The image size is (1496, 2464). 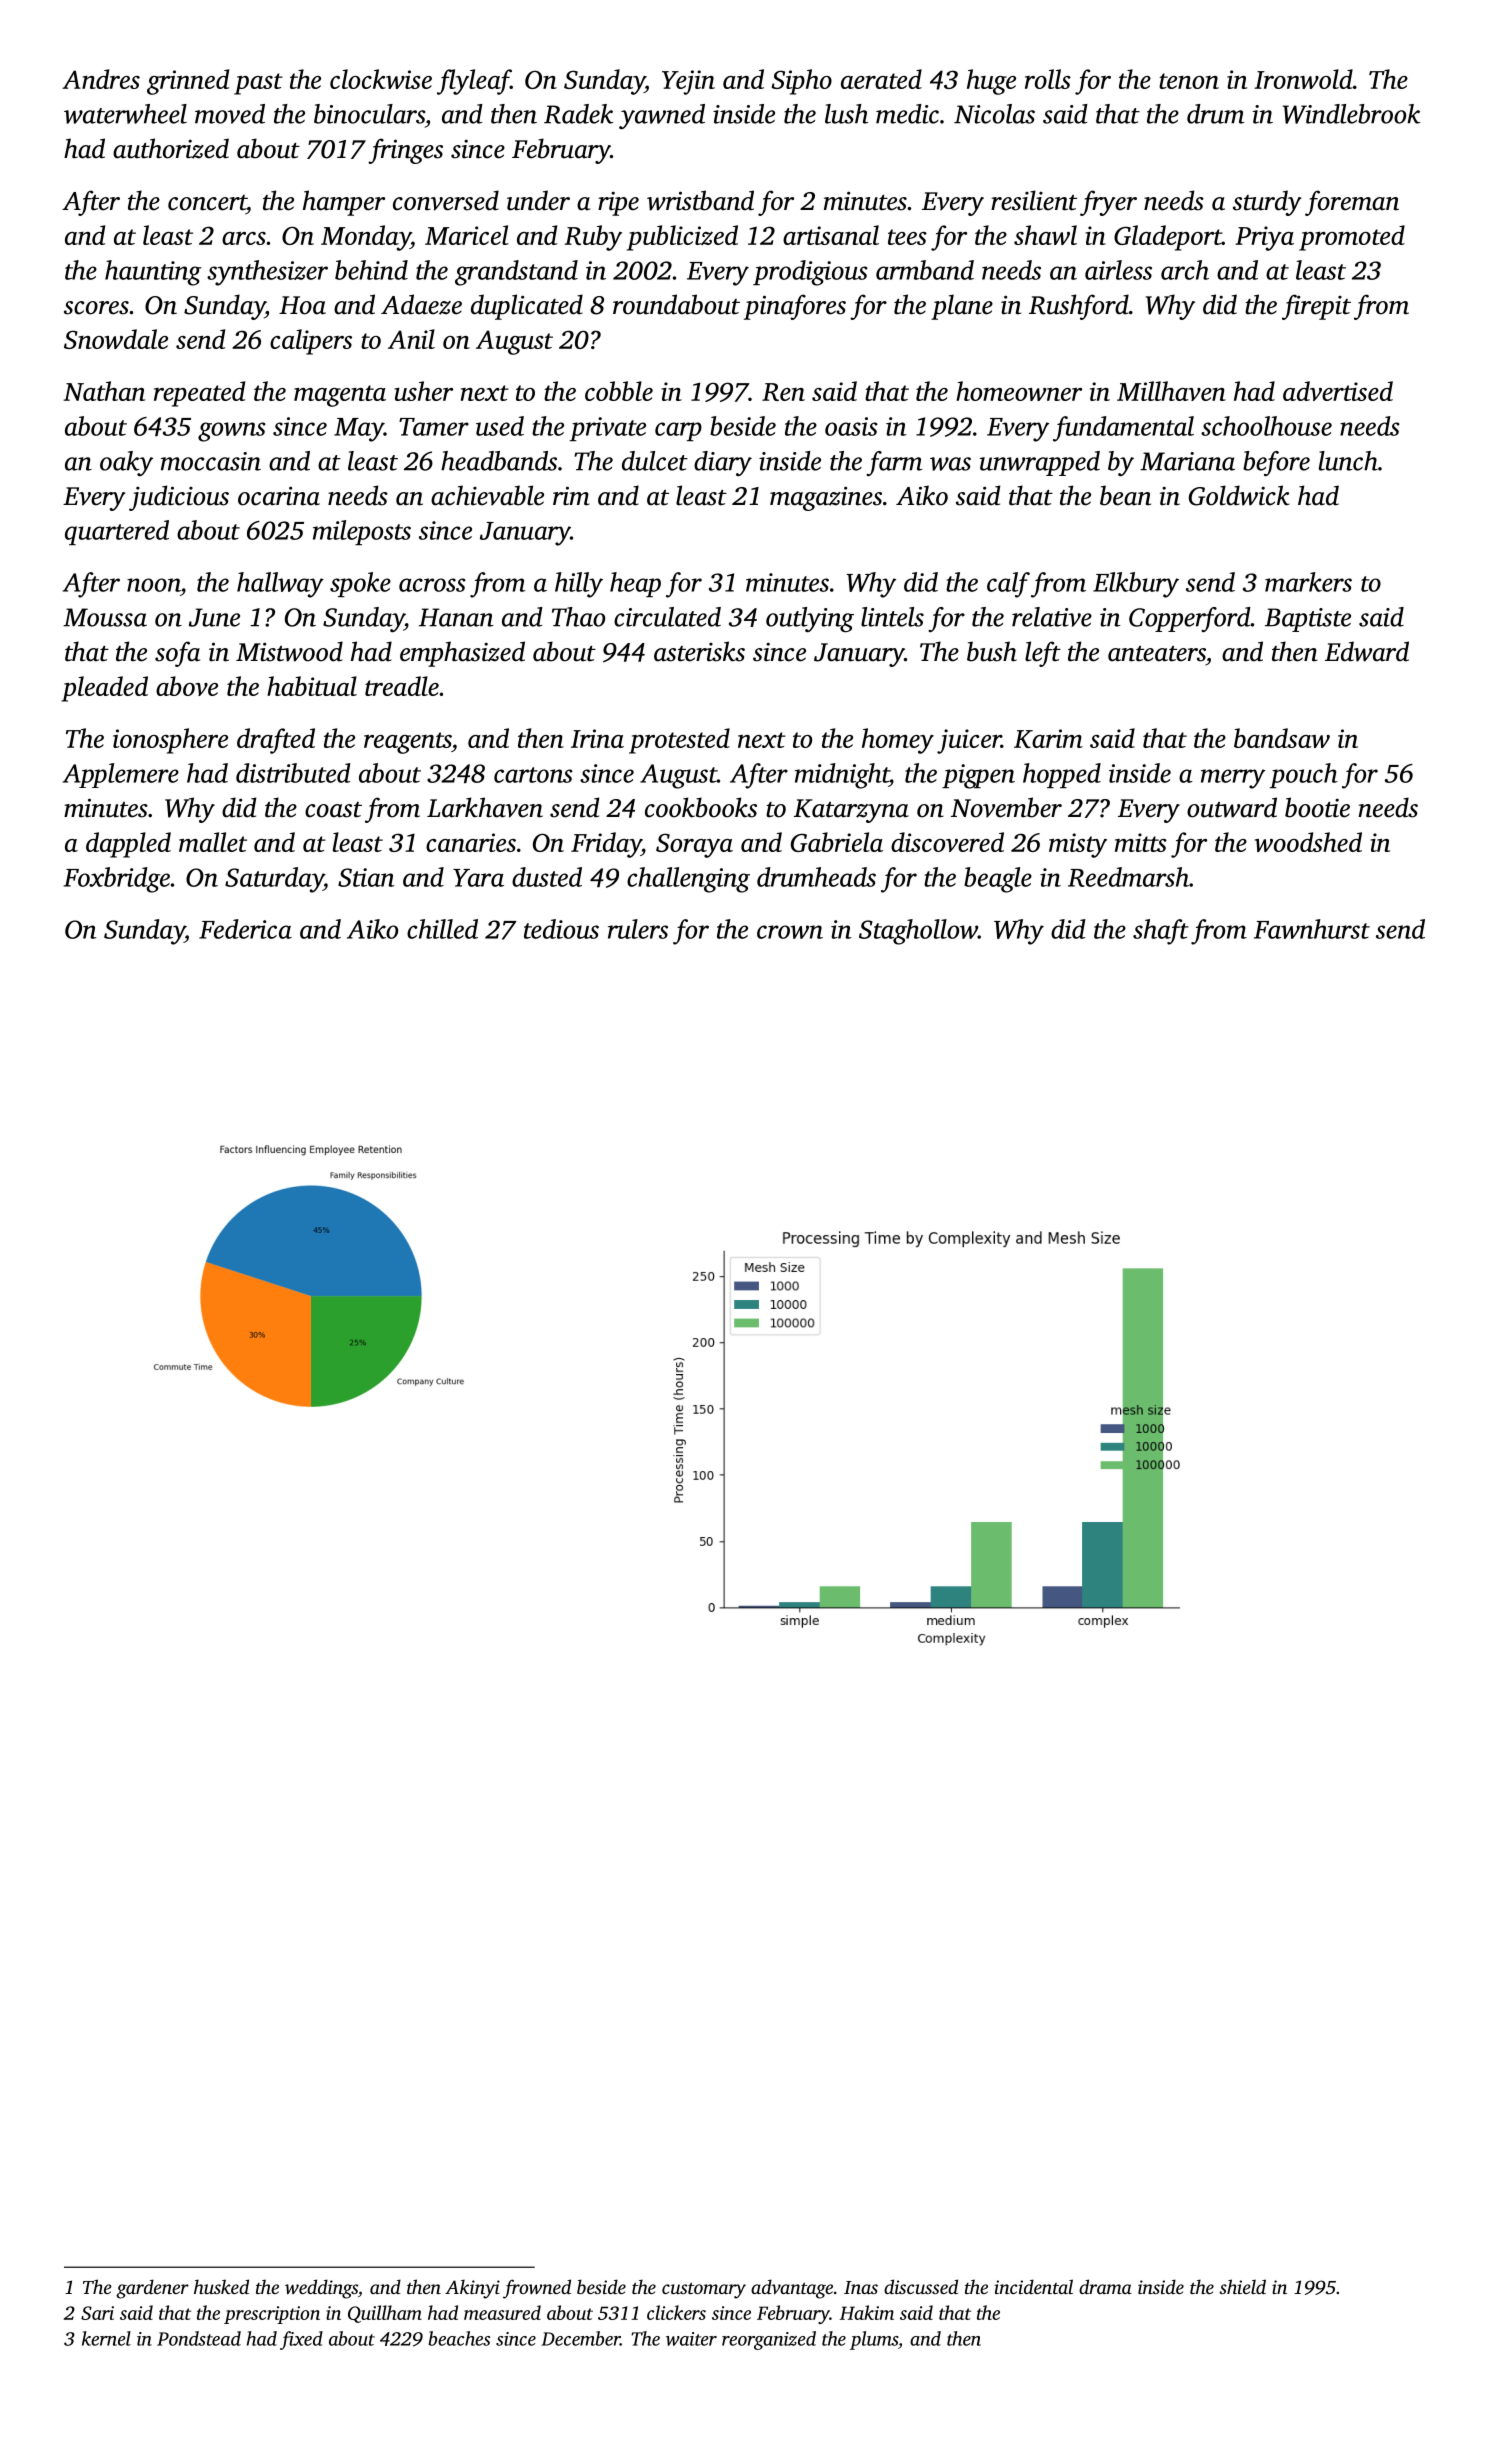 What do you see at coordinates (638, 929) in the image?
I see `rulers` at bounding box center [638, 929].
